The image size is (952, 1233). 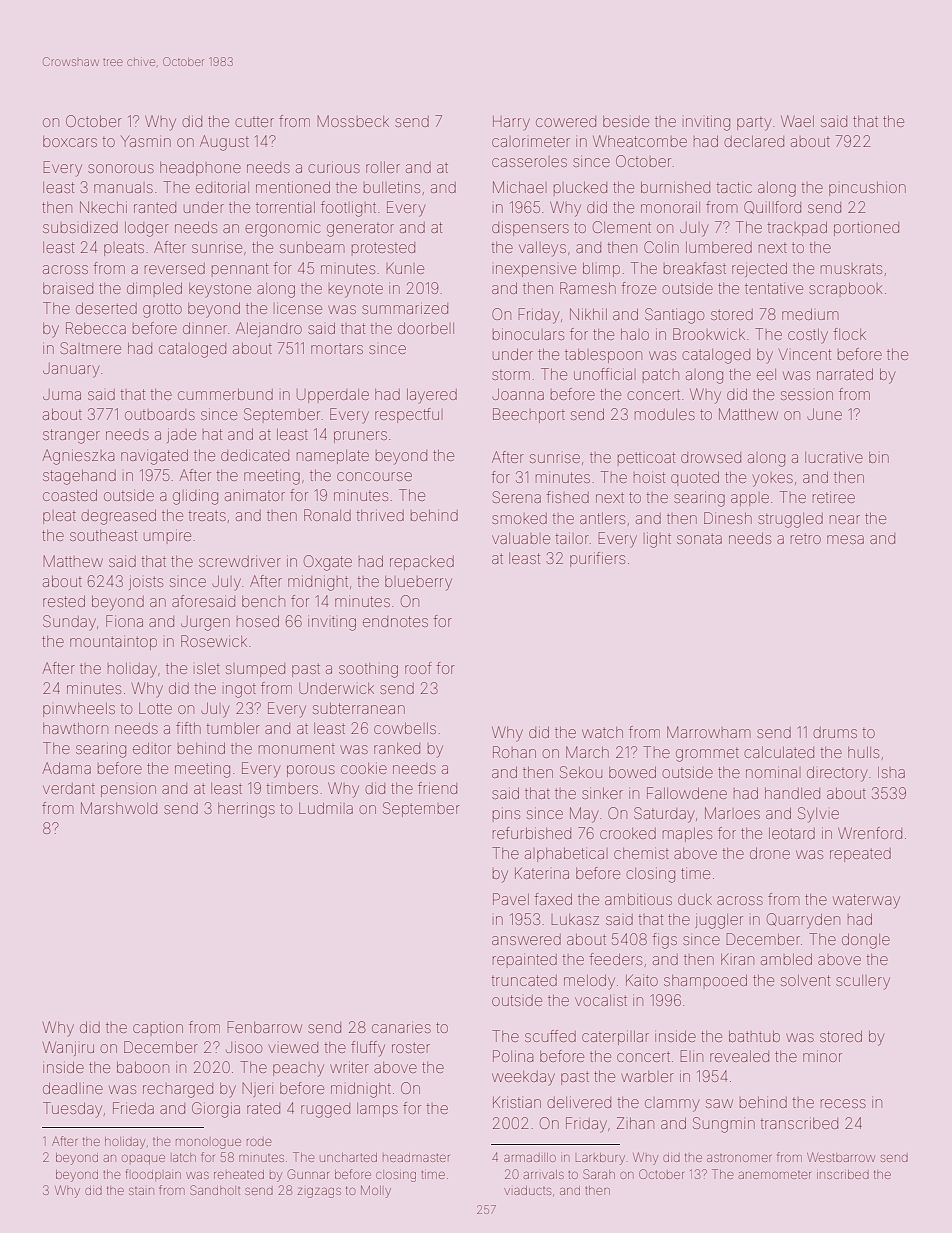 What do you see at coordinates (353, 121) in the screenshot?
I see `Mossbeck` at bounding box center [353, 121].
